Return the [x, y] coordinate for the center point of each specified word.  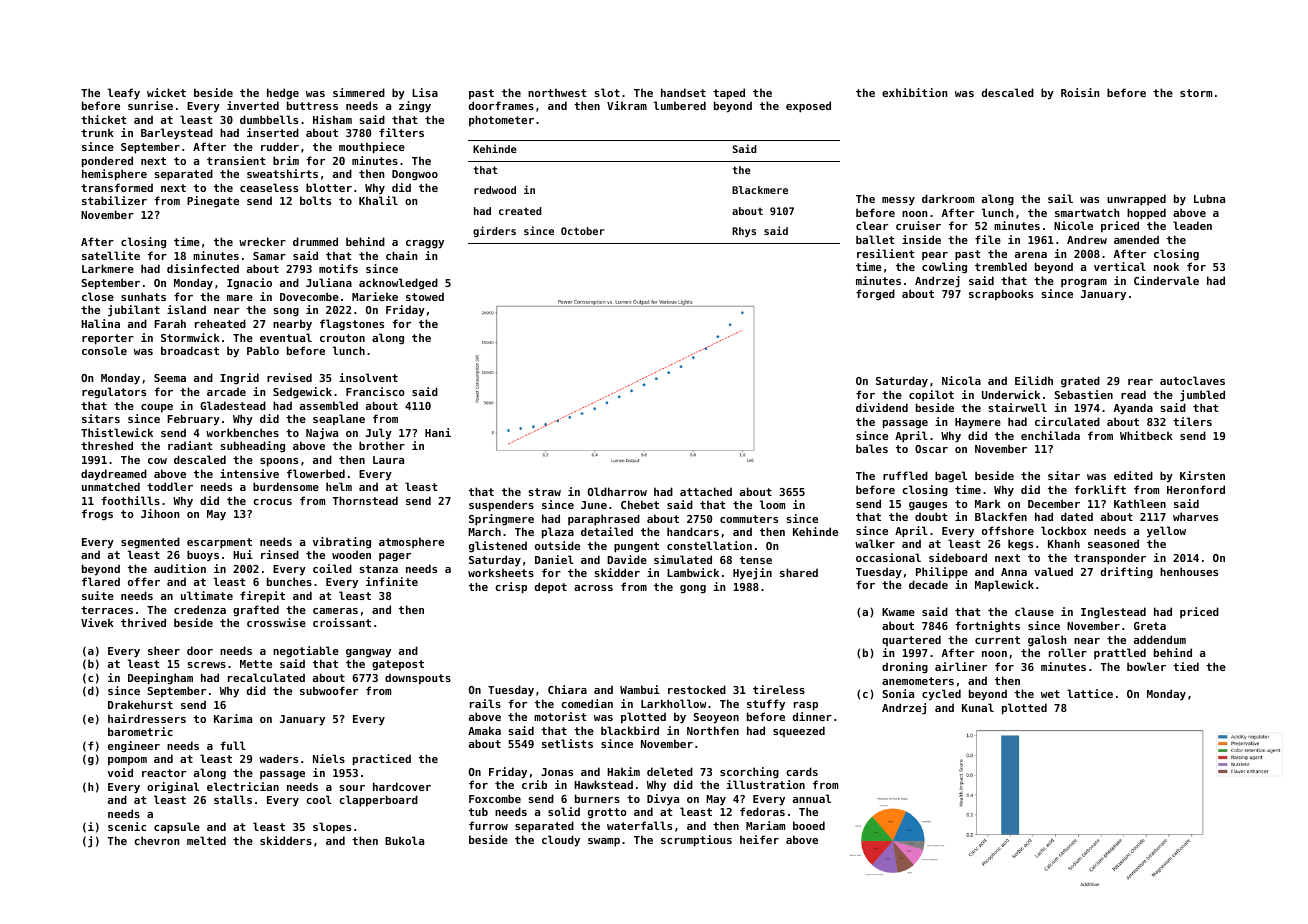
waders [278, 758]
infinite [392, 581]
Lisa [425, 92]
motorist [560, 716]
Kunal [978, 707]
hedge [283, 93]
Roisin [1080, 92]
